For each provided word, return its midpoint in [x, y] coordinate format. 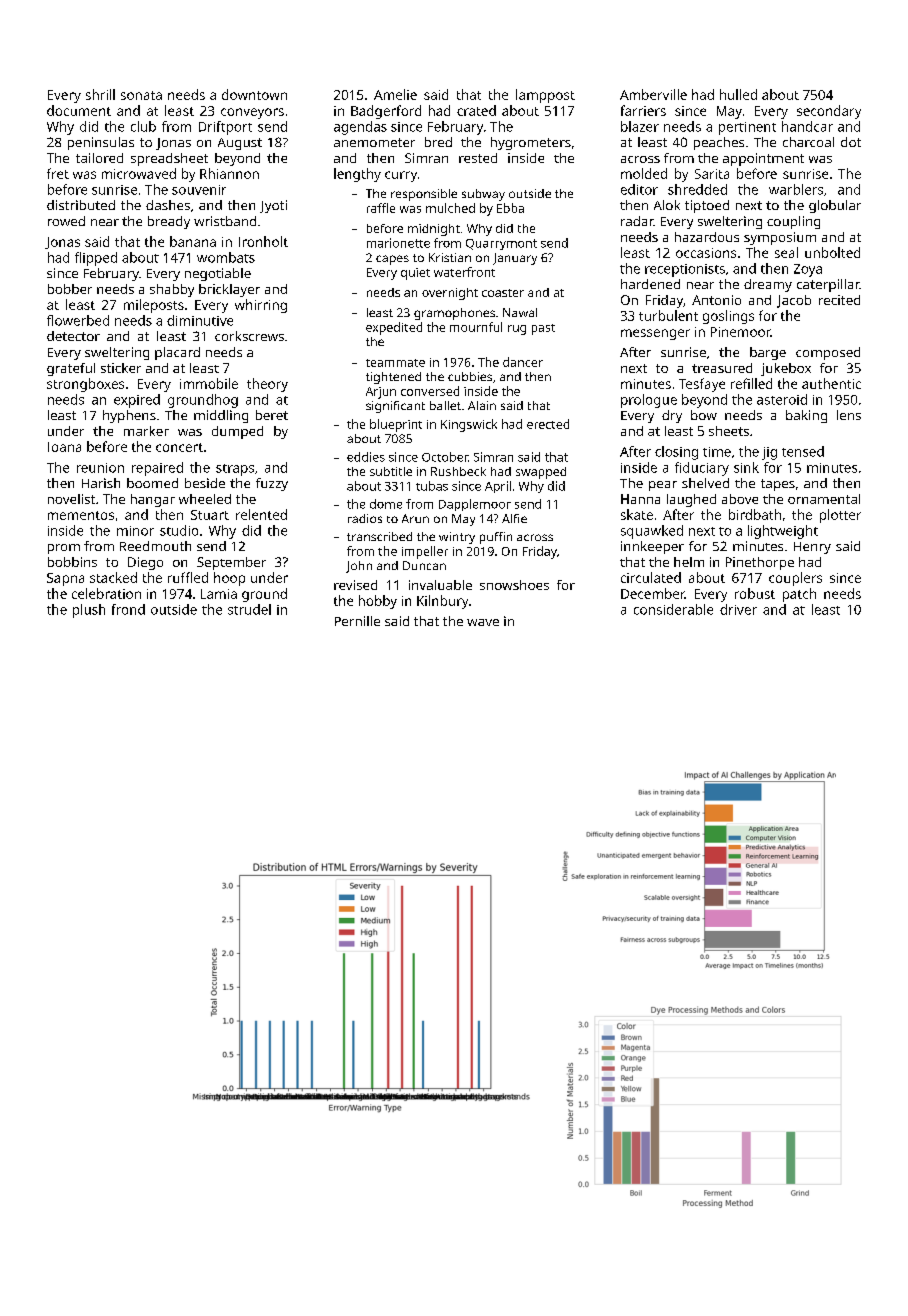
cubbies [470, 376]
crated [476, 110]
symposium [780, 238]
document [79, 110]
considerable [673, 609]
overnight [450, 294]
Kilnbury [442, 602]
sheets [729, 431]
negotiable [218, 274]
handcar [807, 126]
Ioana [64, 447]
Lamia [219, 594]
